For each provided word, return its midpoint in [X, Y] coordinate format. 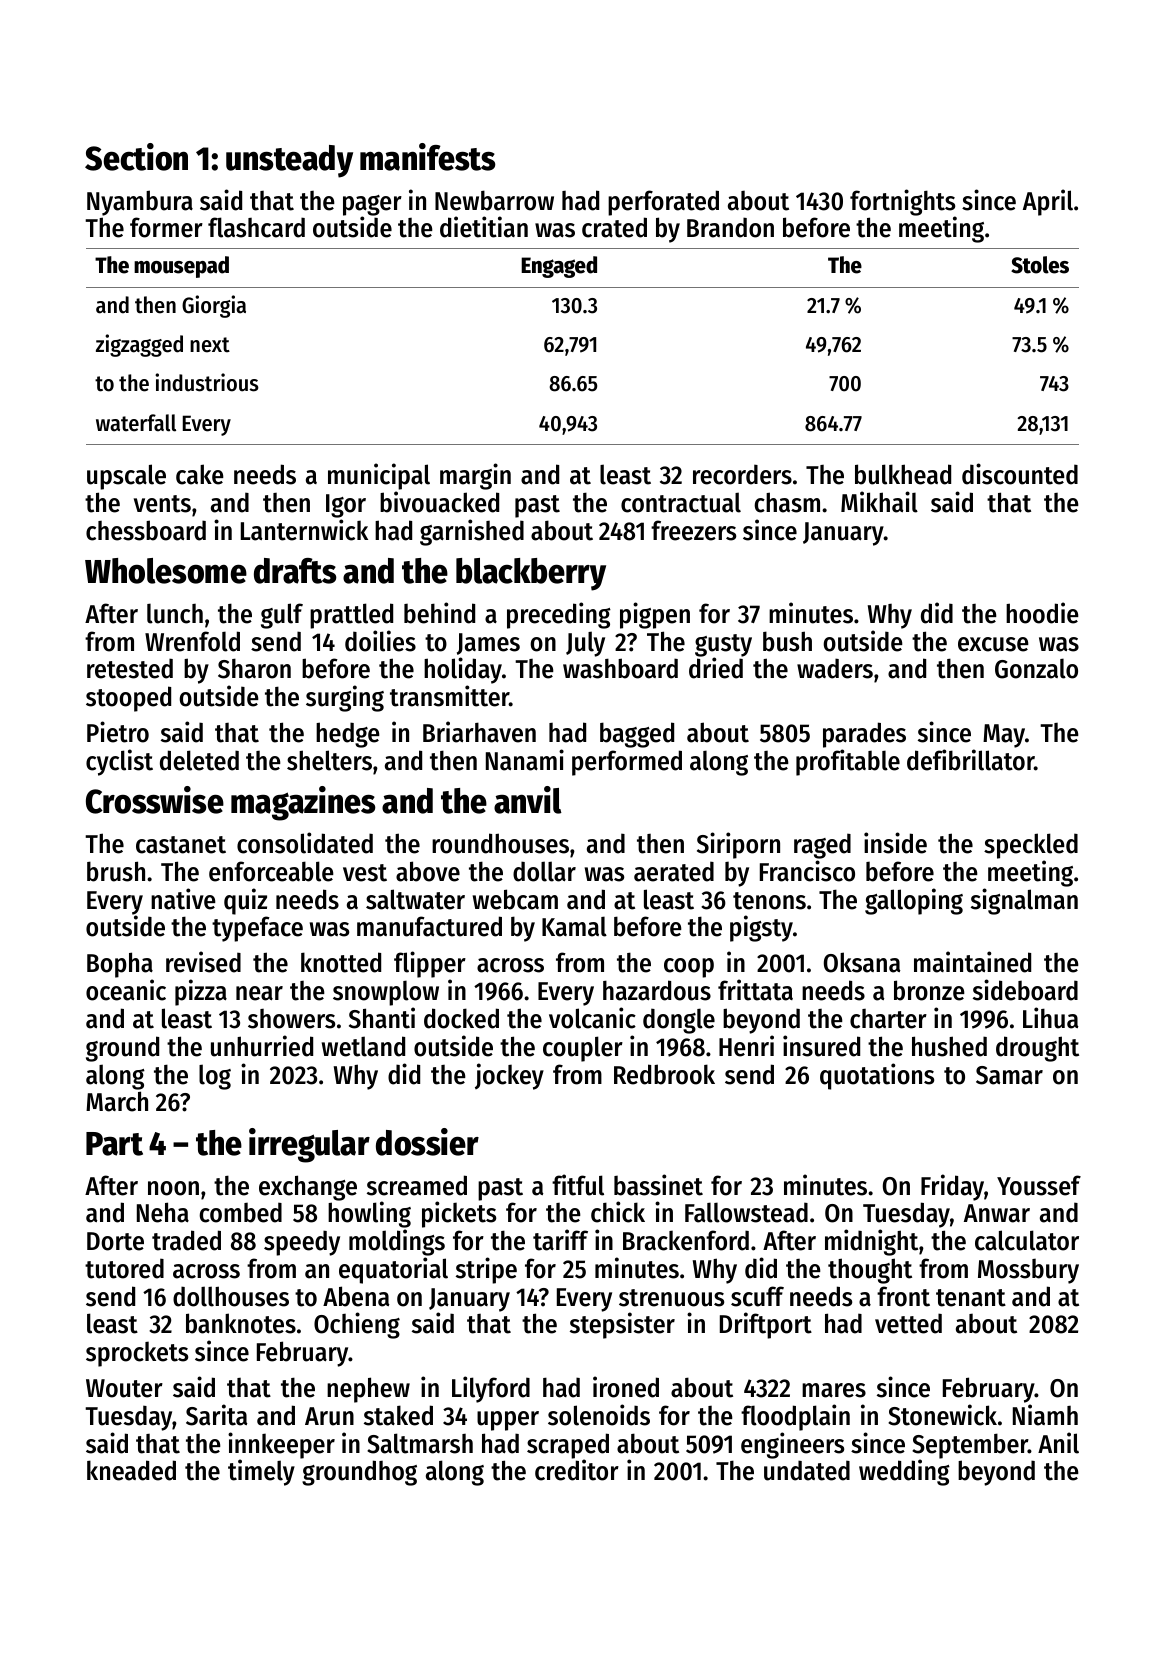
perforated [663, 203]
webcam [515, 899]
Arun [329, 1416]
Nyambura [140, 203]
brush [116, 871]
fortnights [903, 203]
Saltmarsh [420, 1443]
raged [822, 846]
